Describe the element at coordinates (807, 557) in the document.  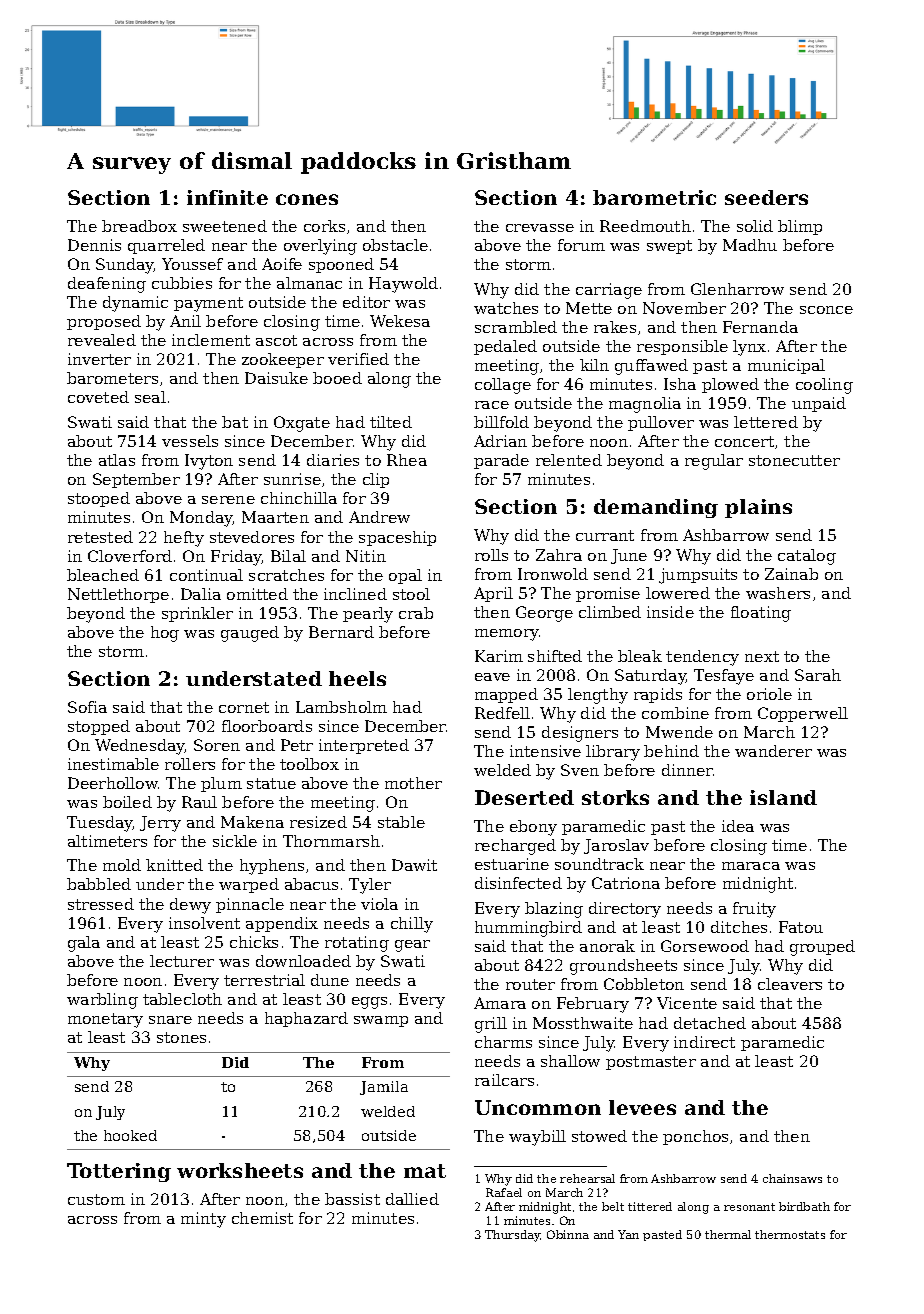
I see `catalog` at that location.
